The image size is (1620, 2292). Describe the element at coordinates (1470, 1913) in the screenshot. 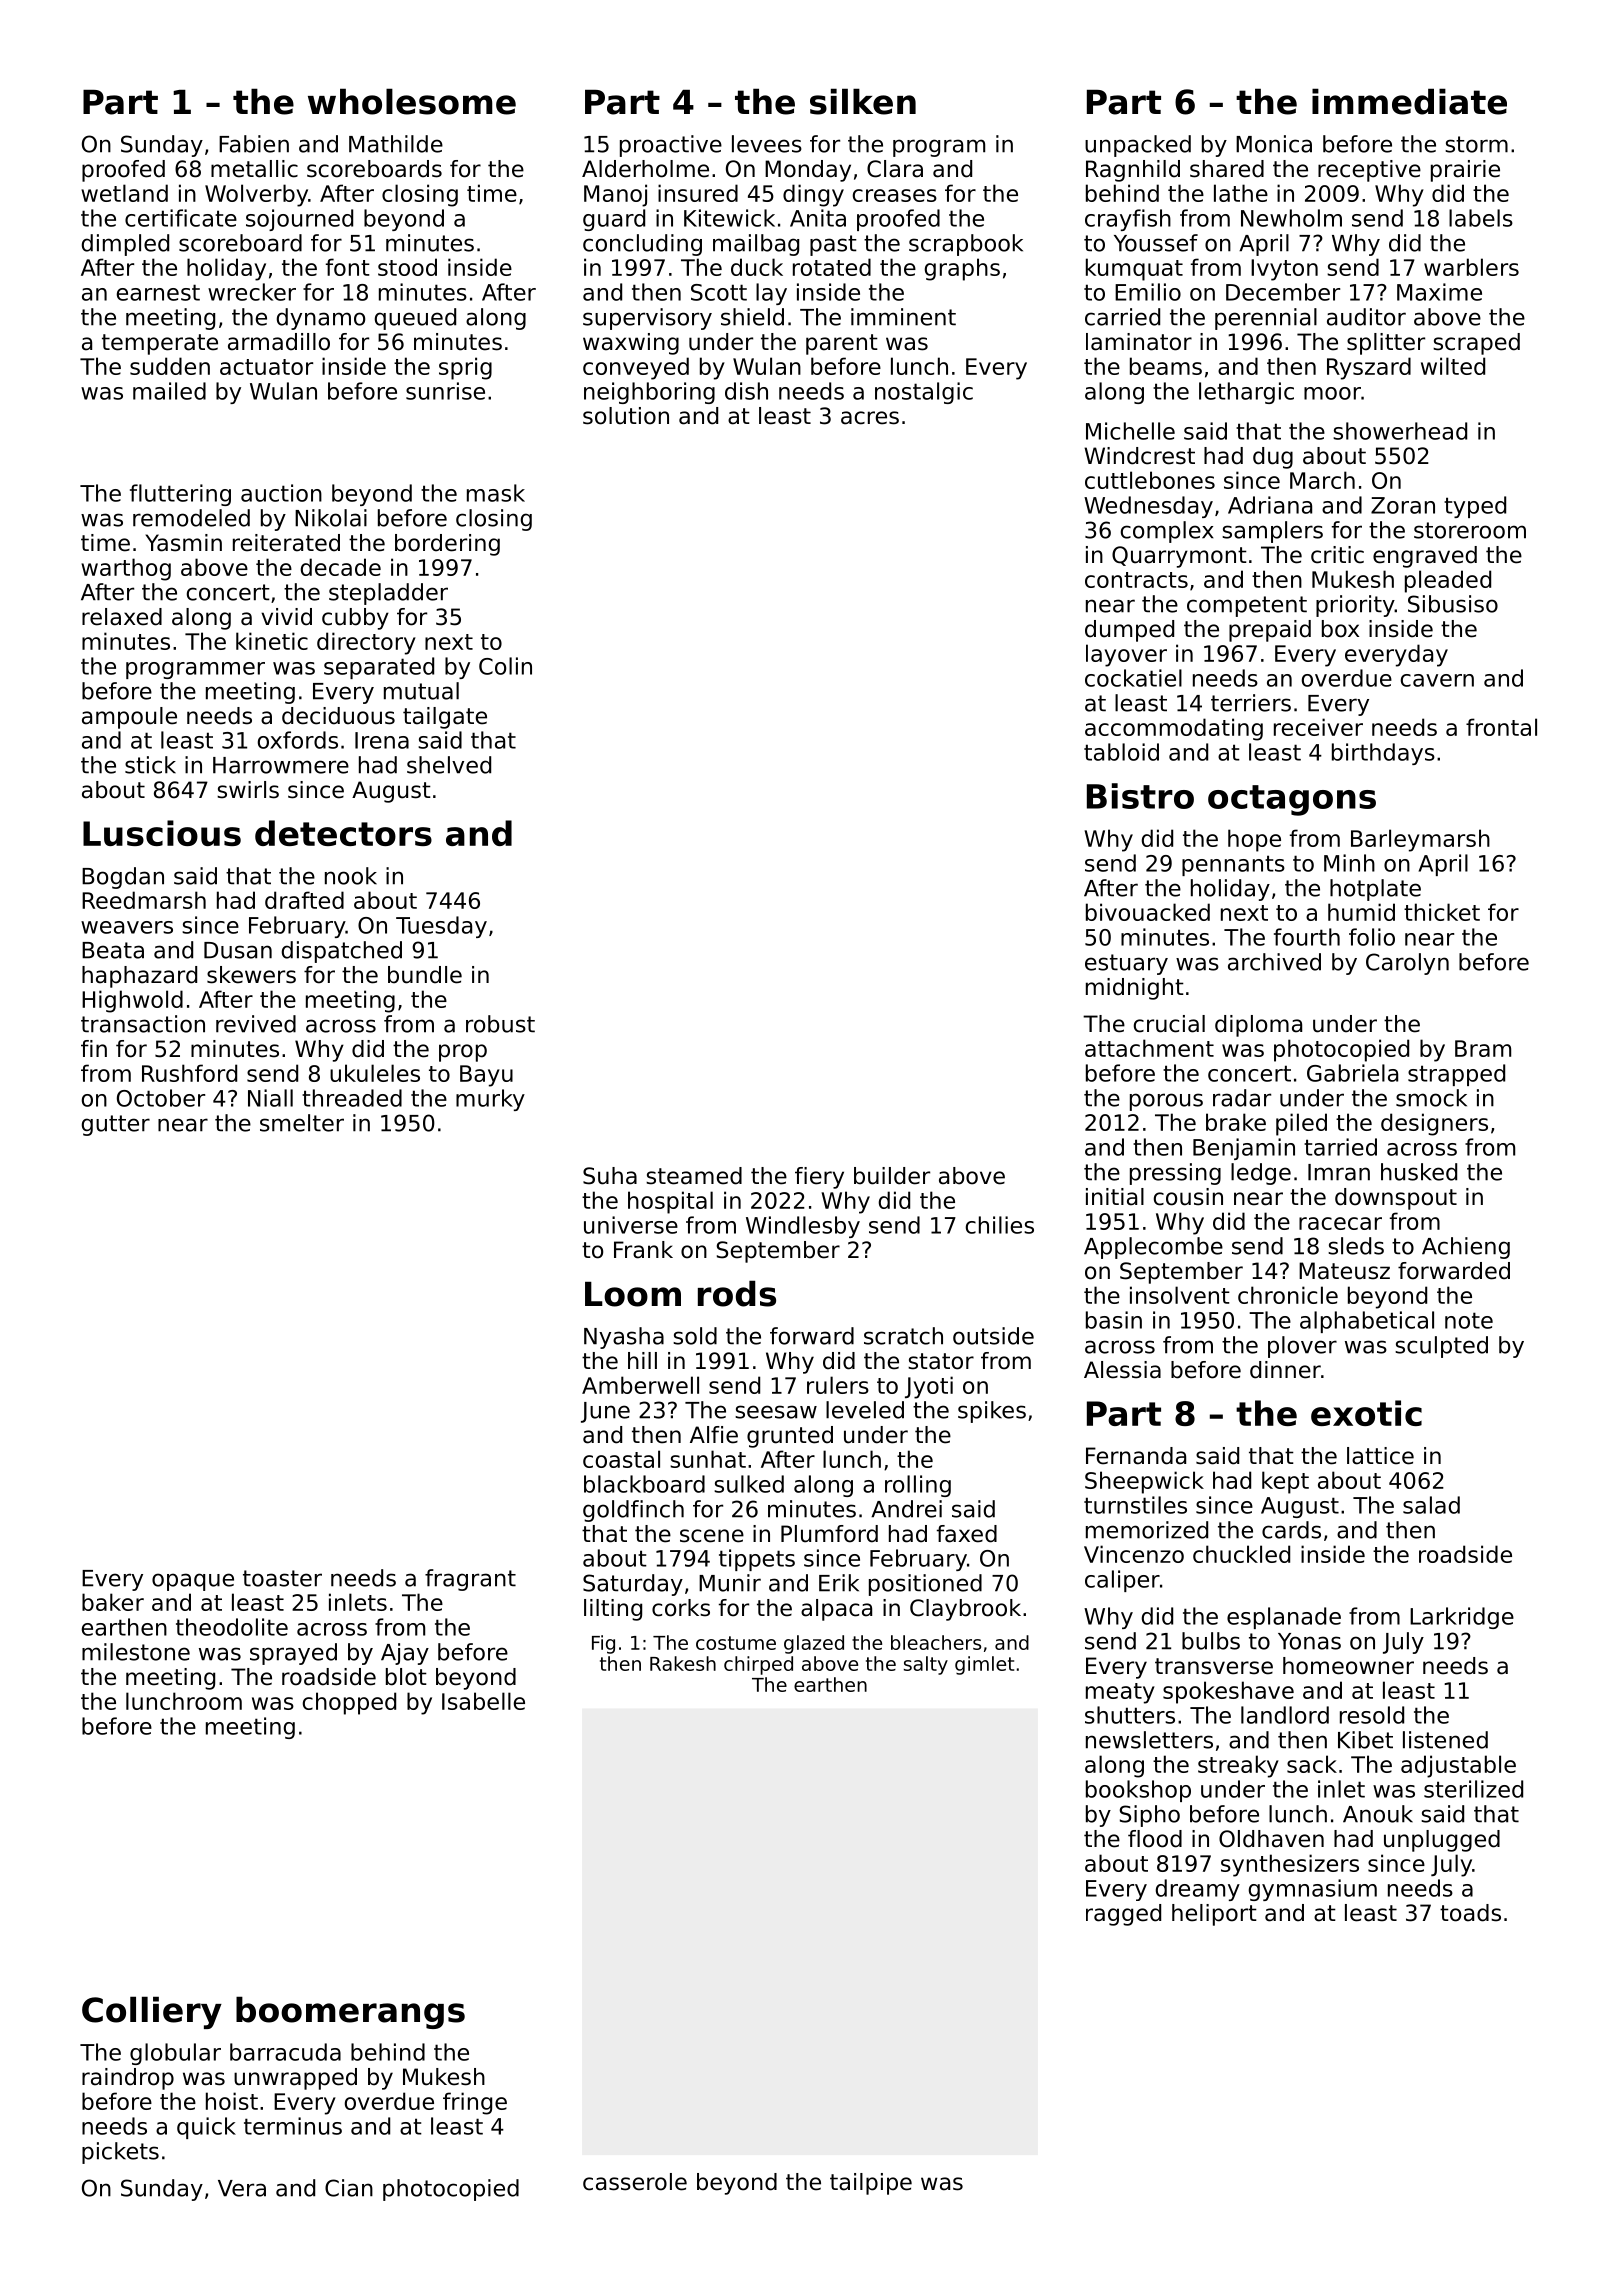

I see `toads` at that location.
